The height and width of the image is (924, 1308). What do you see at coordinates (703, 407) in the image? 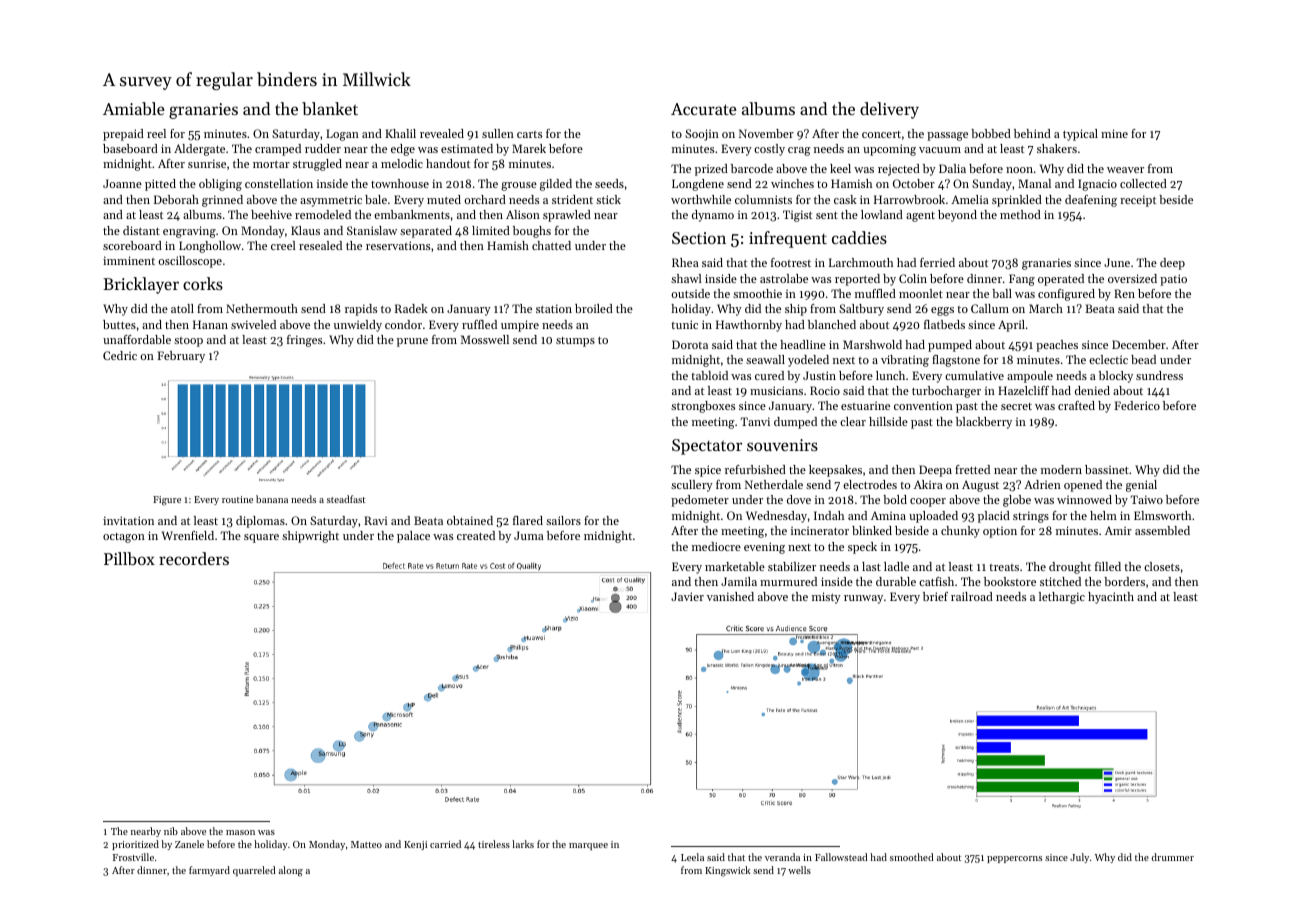
I see `strongboxes` at bounding box center [703, 407].
